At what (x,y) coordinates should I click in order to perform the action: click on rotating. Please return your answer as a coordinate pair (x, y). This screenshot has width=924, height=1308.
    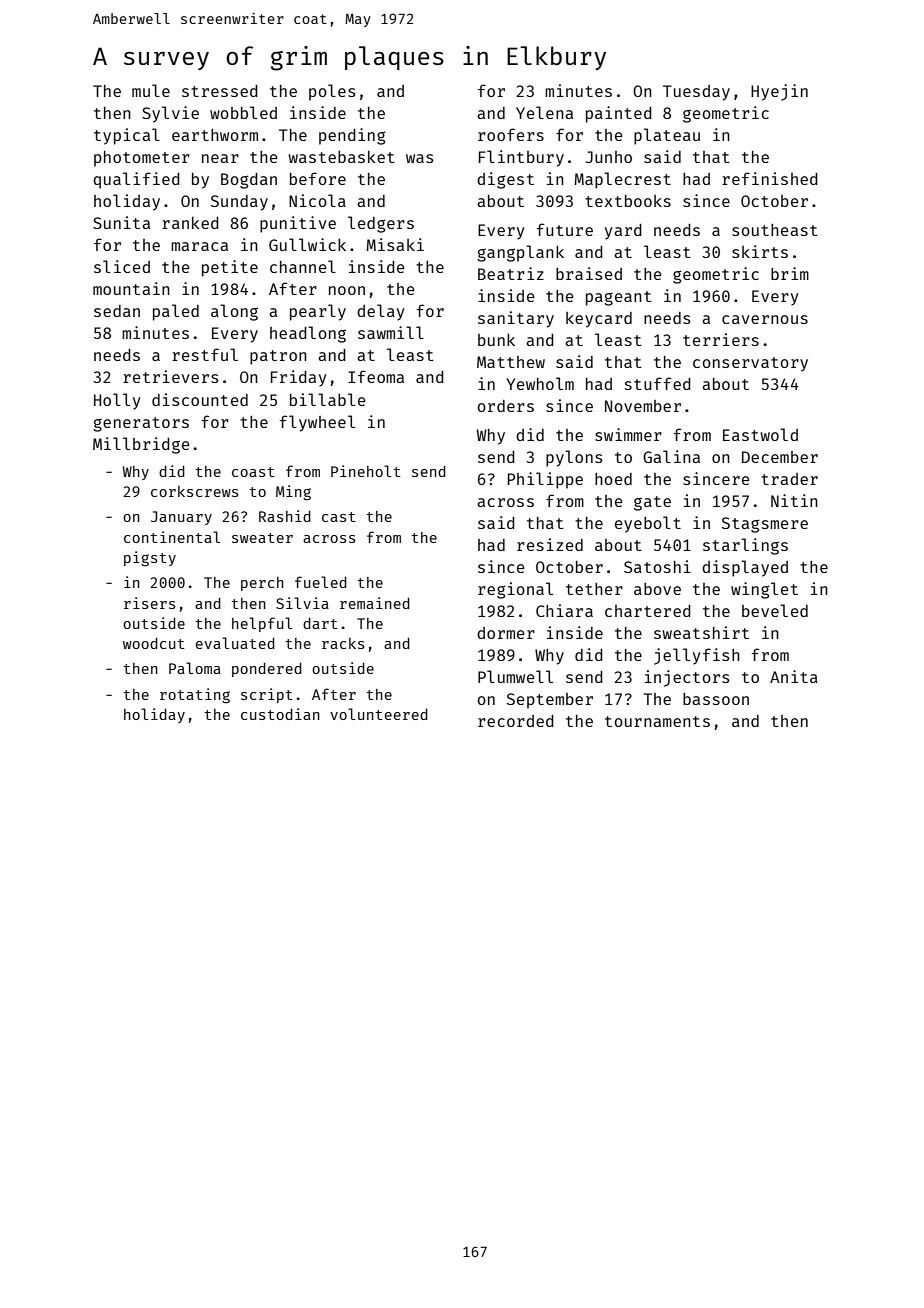
    Looking at the image, I should click on (195, 696).
